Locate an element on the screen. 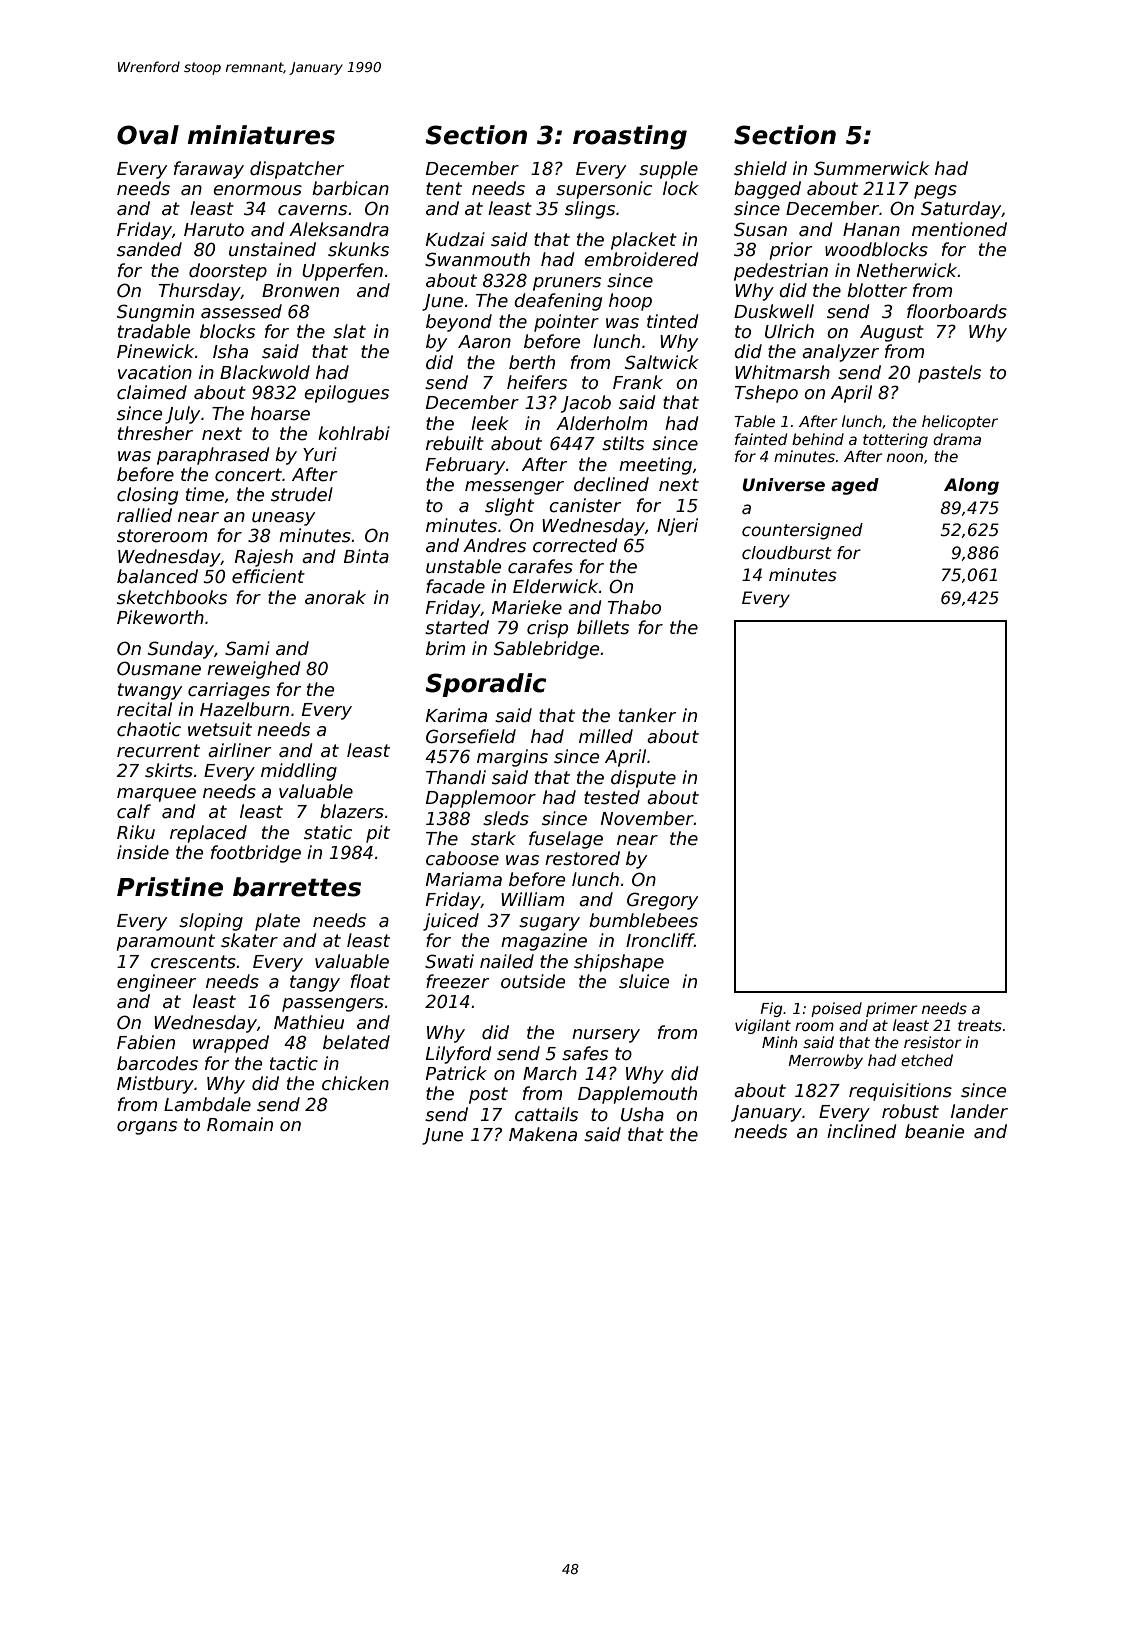  Mathieu is located at coordinates (309, 1022).
